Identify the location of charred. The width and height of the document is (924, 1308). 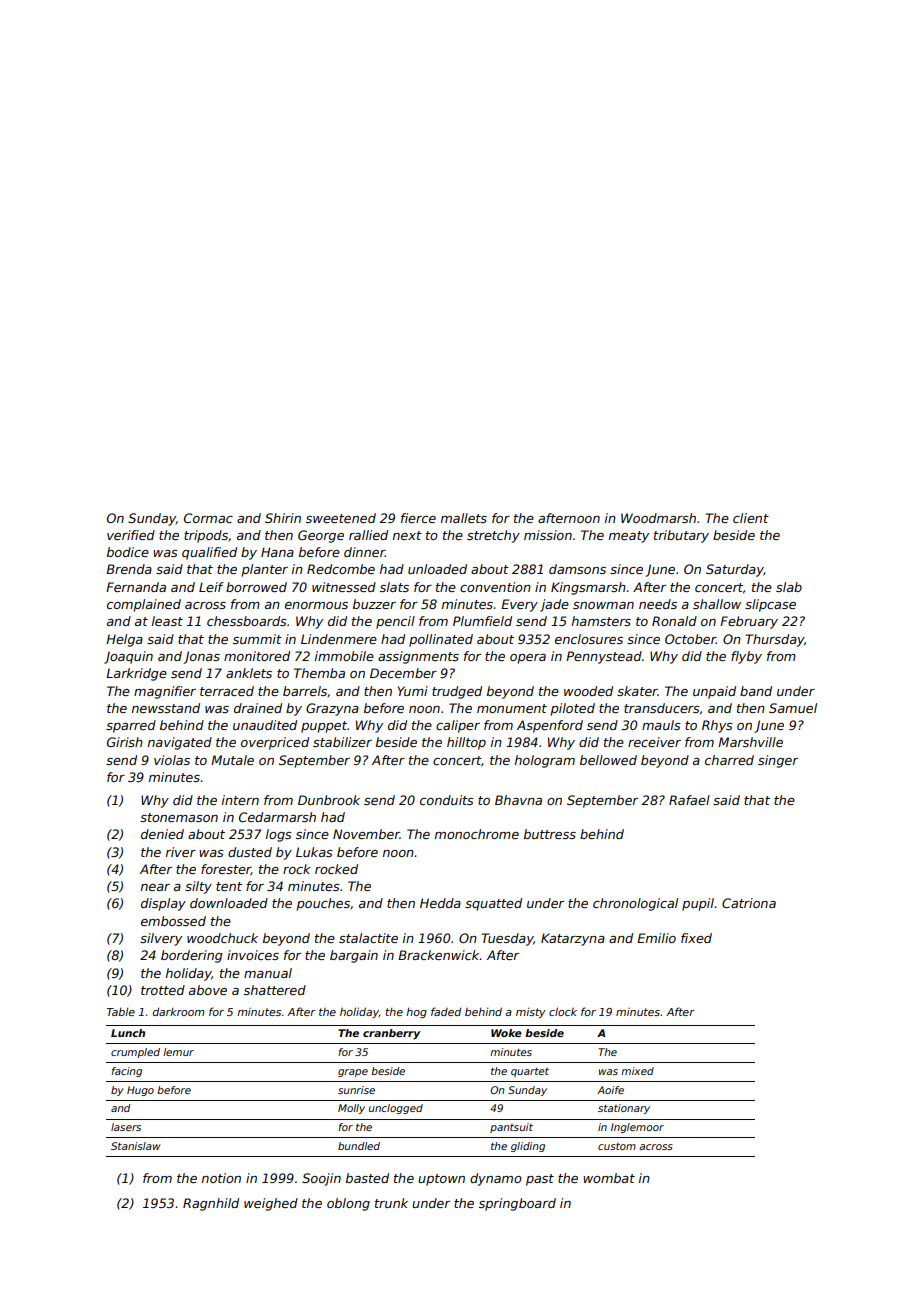
(729, 760).
